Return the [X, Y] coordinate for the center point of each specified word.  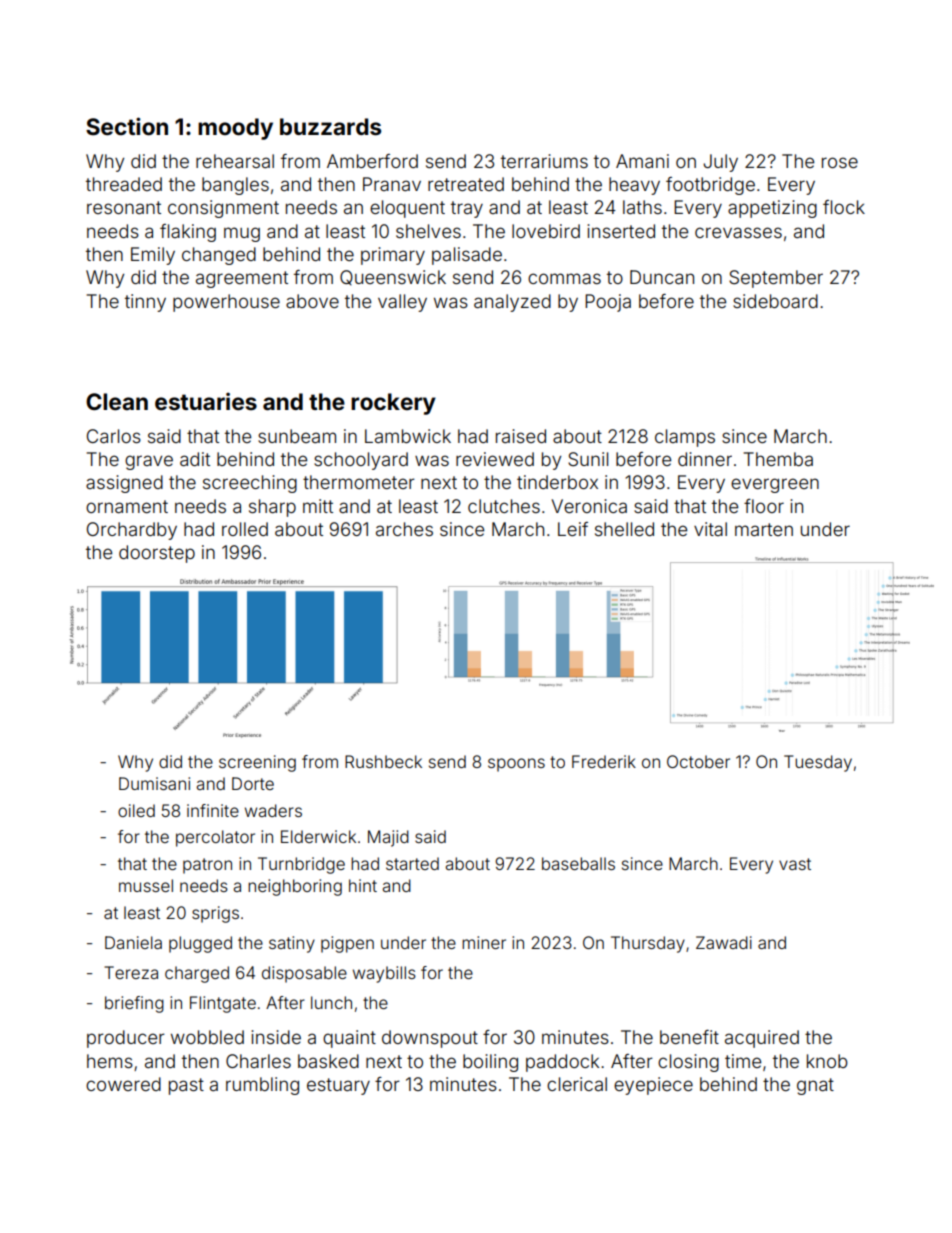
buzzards [330, 127]
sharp [272, 508]
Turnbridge [301, 865]
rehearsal [235, 161]
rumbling [262, 1086]
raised [521, 436]
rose [840, 162]
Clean [117, 402]
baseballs [578, 863]
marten [764, 529]
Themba [778, 459]
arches [404, 529]
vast [795, 864]
